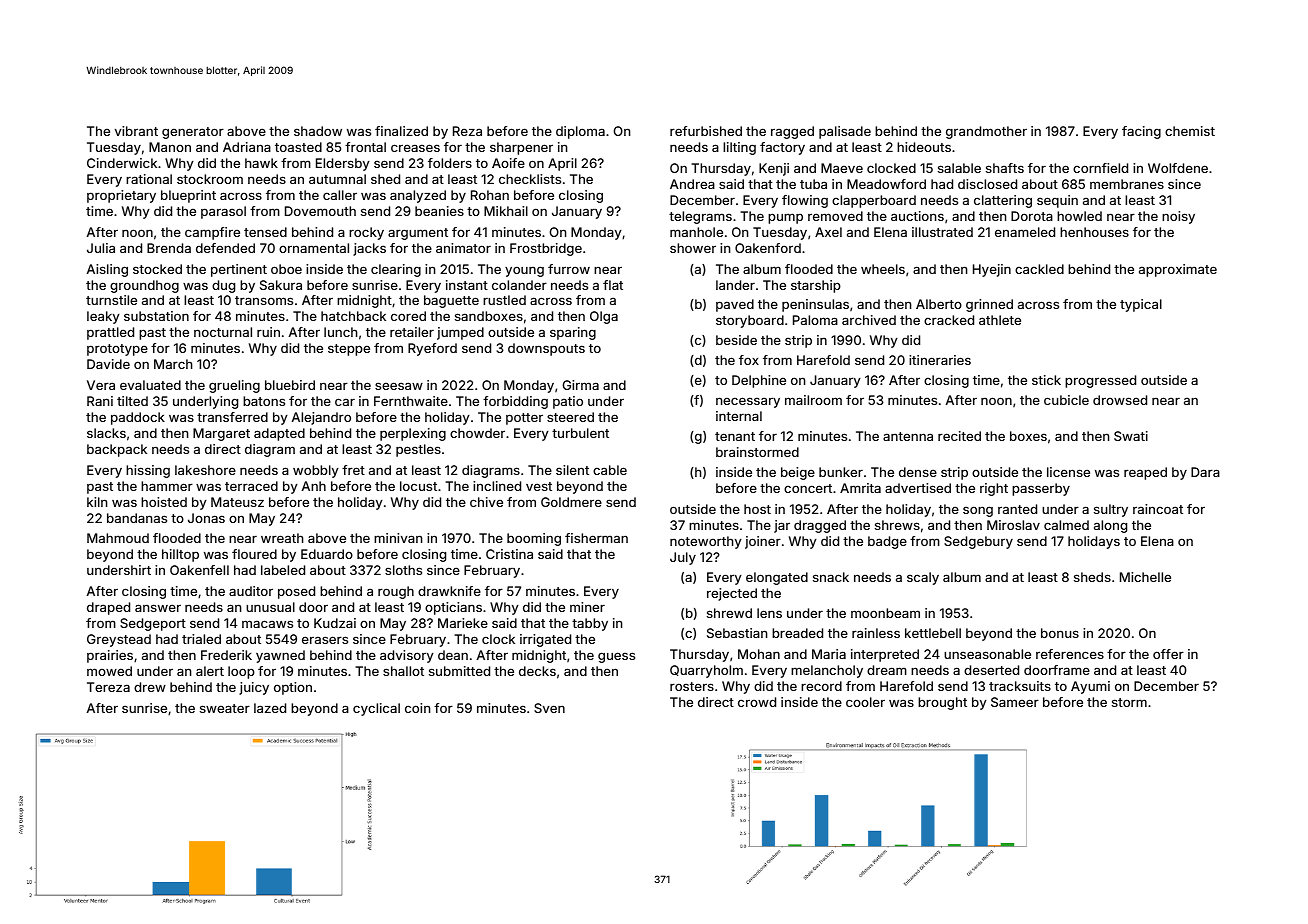  What do you see at coordinates (739, 148) in the image?
I see `lilting` at bounding box center [739, 148].
